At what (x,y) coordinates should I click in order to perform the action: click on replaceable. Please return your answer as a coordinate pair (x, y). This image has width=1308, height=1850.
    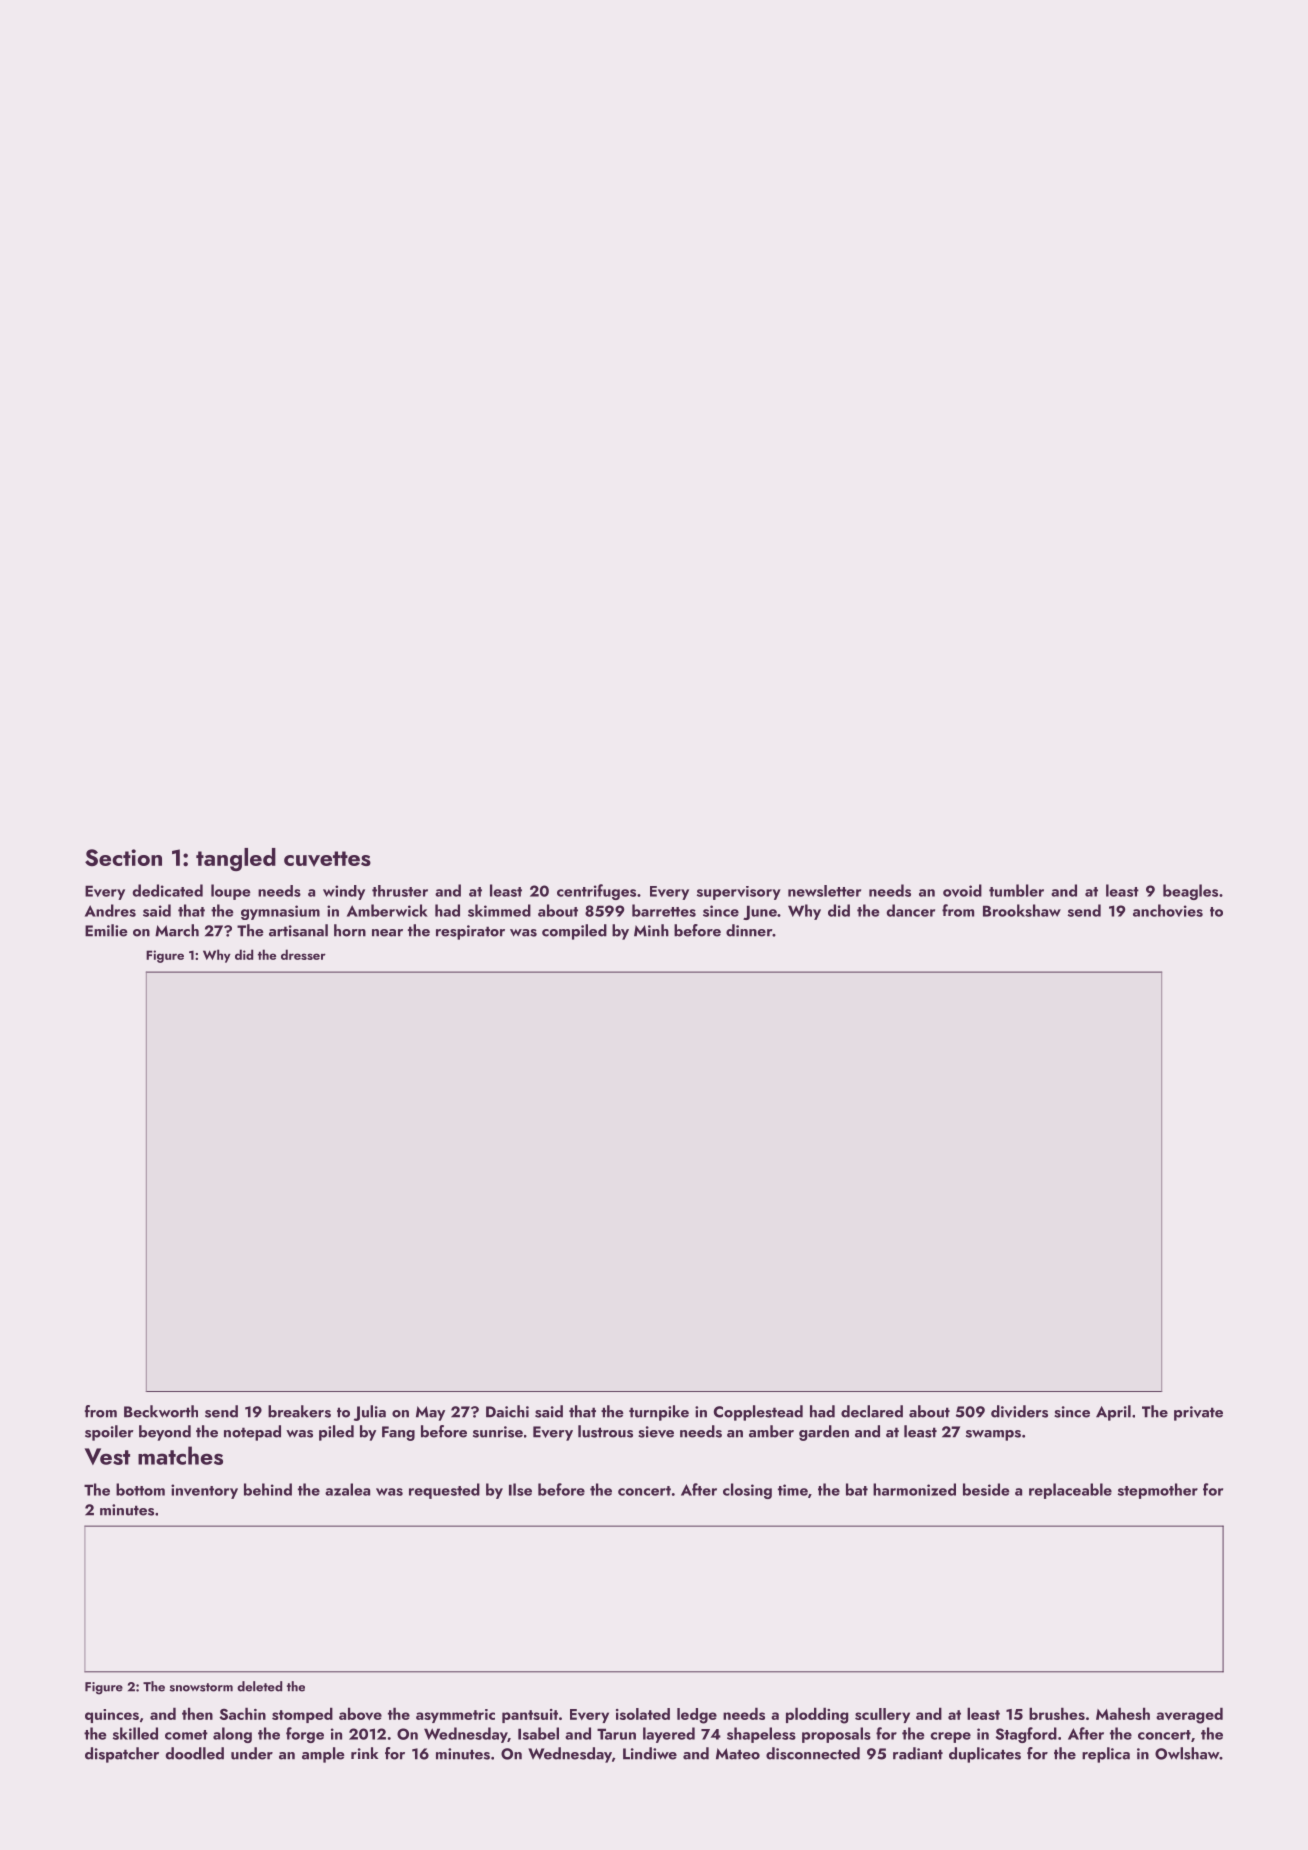
    Looking at the image, I should click on (1070, 1491).
